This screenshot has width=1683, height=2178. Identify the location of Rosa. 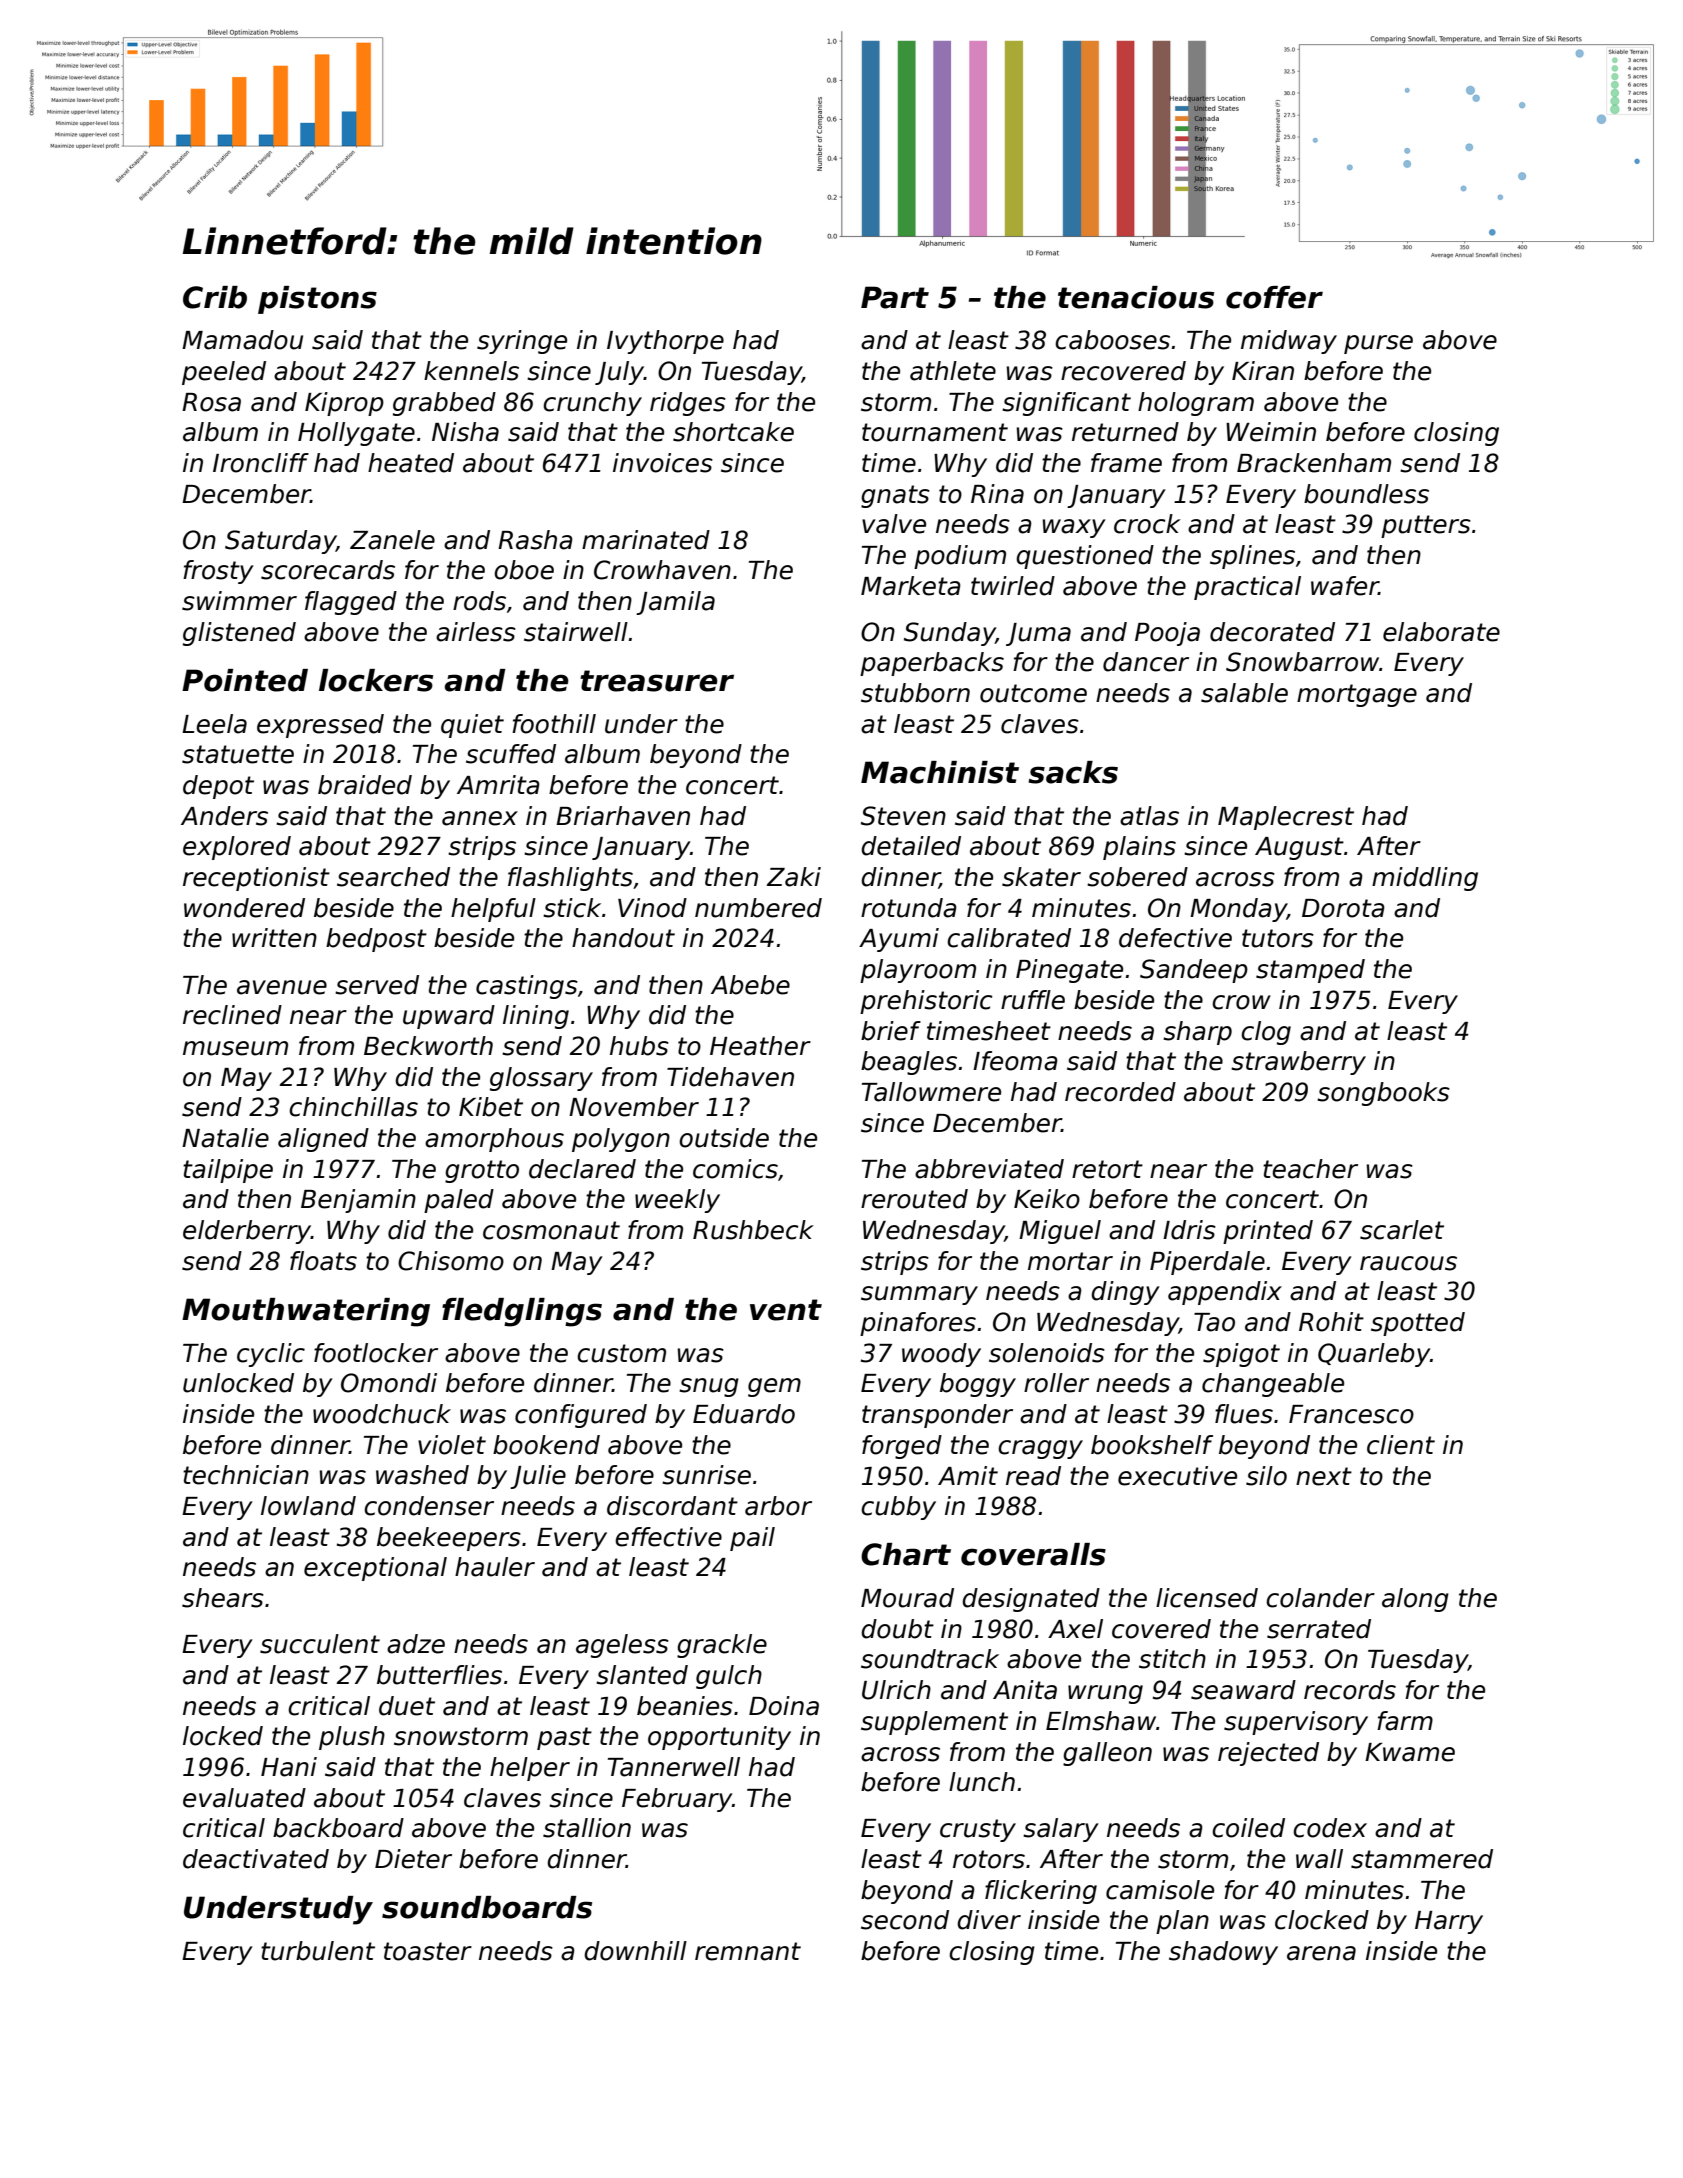
(211, 402).
